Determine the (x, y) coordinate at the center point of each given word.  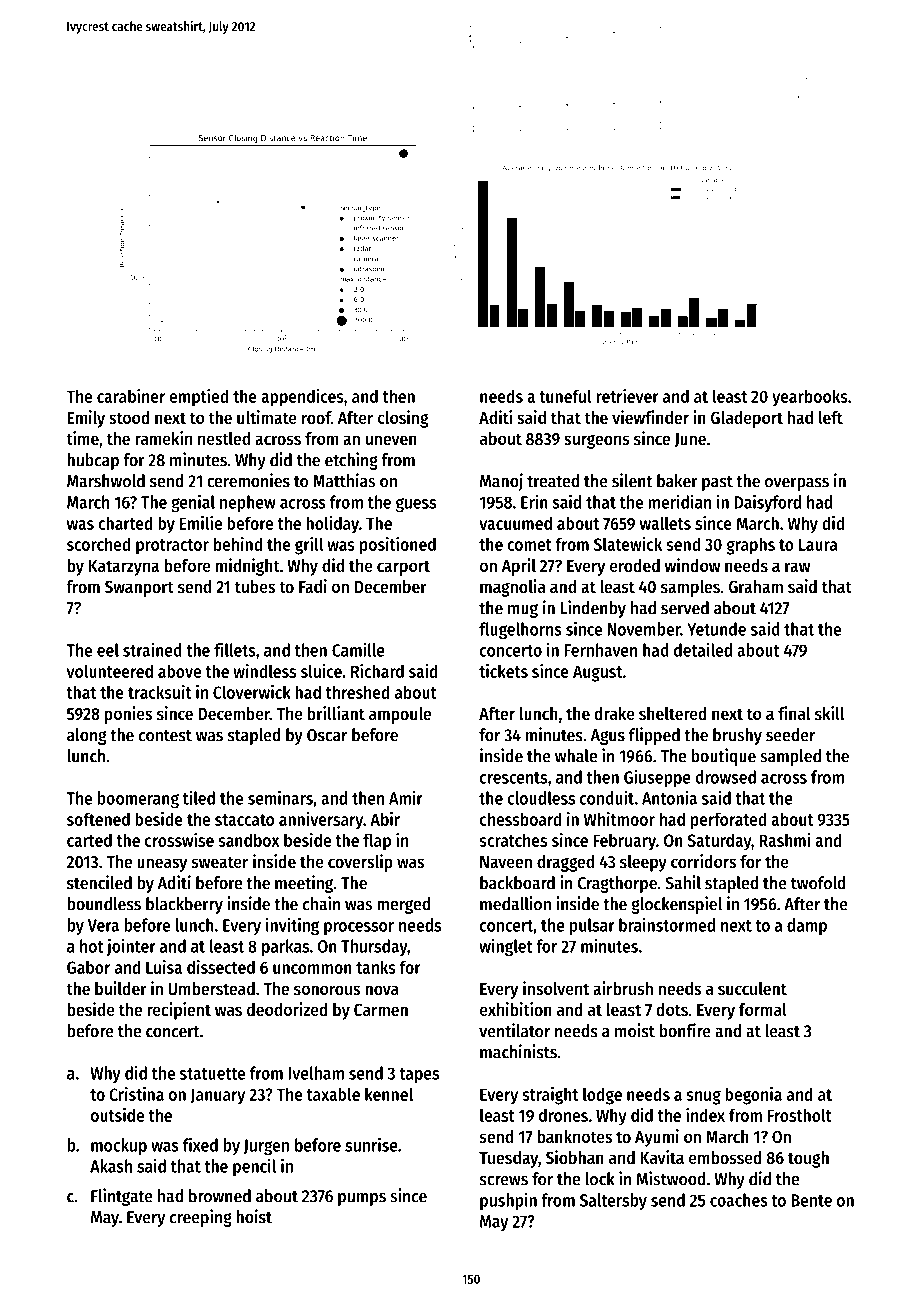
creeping (201, 1218)
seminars (280, 798)
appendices (302, 398)
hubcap (93, 461)
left (831, 417)
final (794, 713)
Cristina (136, 1094)
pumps (362, 1199)
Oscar (327, 735)
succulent (752, 988)
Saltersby (613, 1201)
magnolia (512, 588)
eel (108, 650)
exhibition (516, 1009)
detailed (703, 649)
